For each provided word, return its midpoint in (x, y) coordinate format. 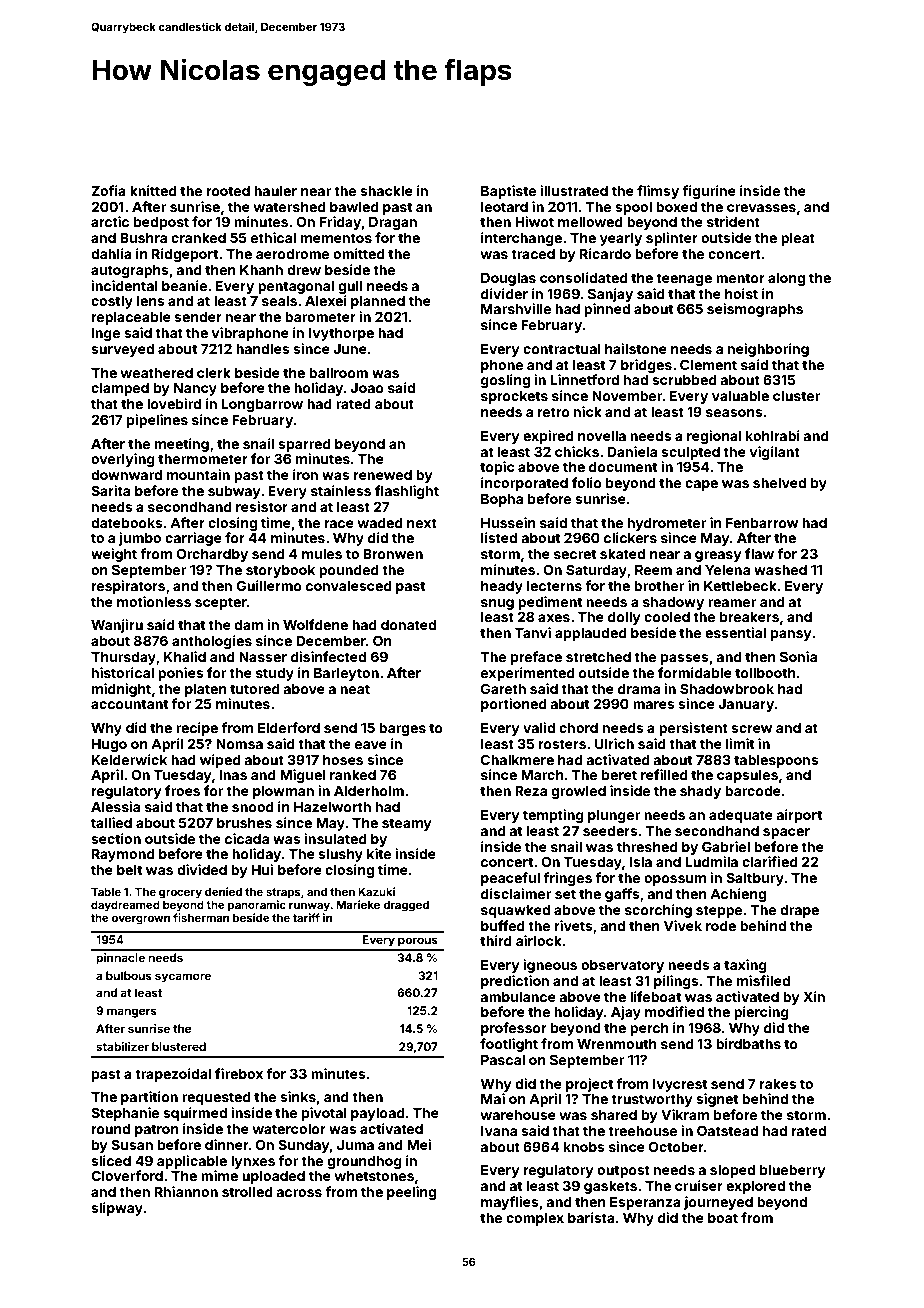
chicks (577, 451)
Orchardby (212, 555)
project (589, 1085)
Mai (493, 1098)
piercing (761, 1013)
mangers (132, 1013)
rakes (778, 1084)
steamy (407, 824)
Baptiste (508, 192)
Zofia (108, 190)
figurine (709, 192)
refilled (664, 774)
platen (206, 690)
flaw (759, 553)
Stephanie (125, 1114)
